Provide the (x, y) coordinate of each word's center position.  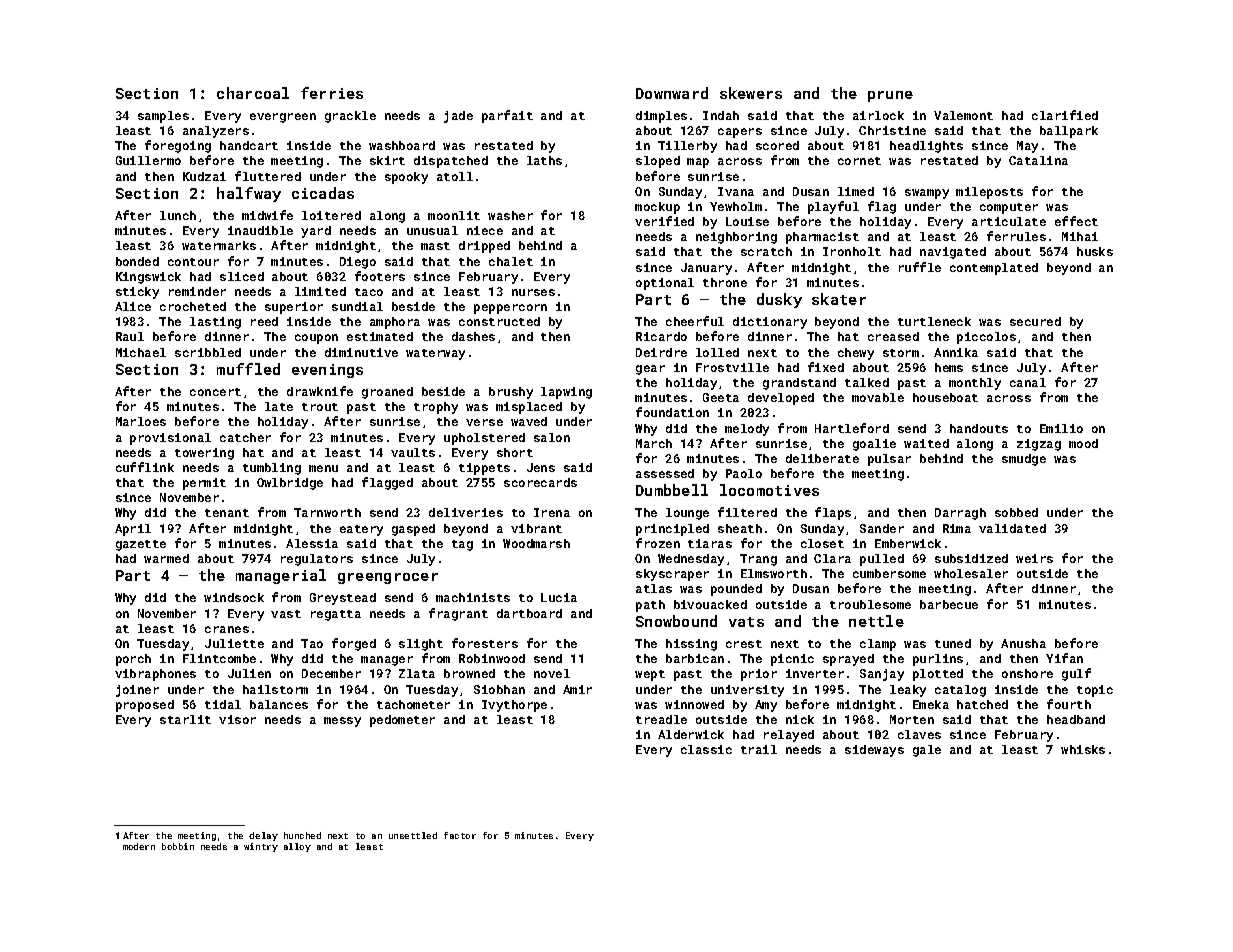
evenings (327, 371)
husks (1095, 251)
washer (510, 215)
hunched (302, 835)
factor (460, 835)
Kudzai (204, 176)
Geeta (721, 397)
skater (839, 299)
